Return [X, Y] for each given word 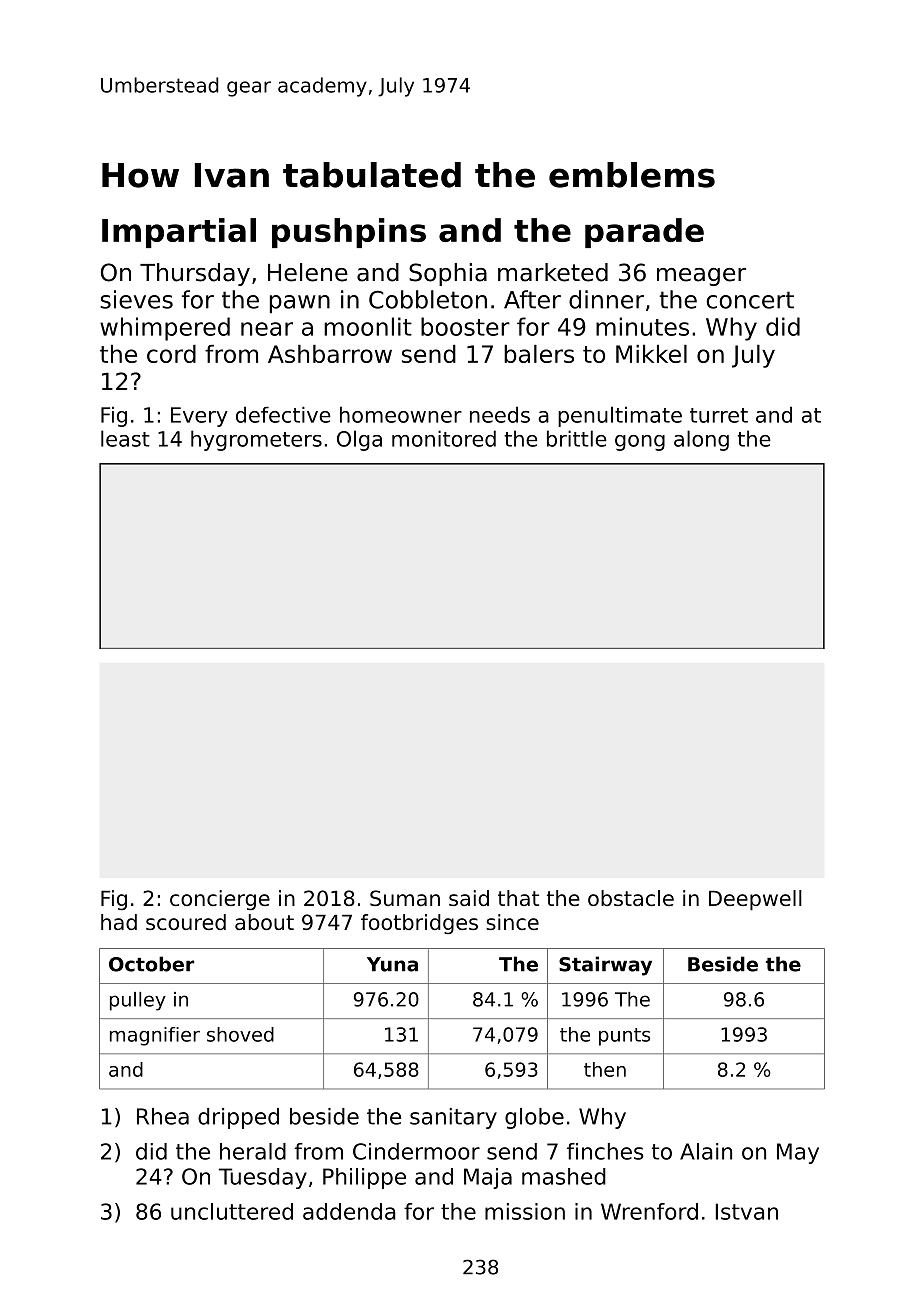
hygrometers [256, 440]
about [264, 922]
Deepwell [755, 900]
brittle [577, 438]
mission [525, 1211]
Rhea [163, 1116]
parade [644, 233]
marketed [553, 272]
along [701, 440]
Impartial [179, 233]
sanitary [453, 1118]
